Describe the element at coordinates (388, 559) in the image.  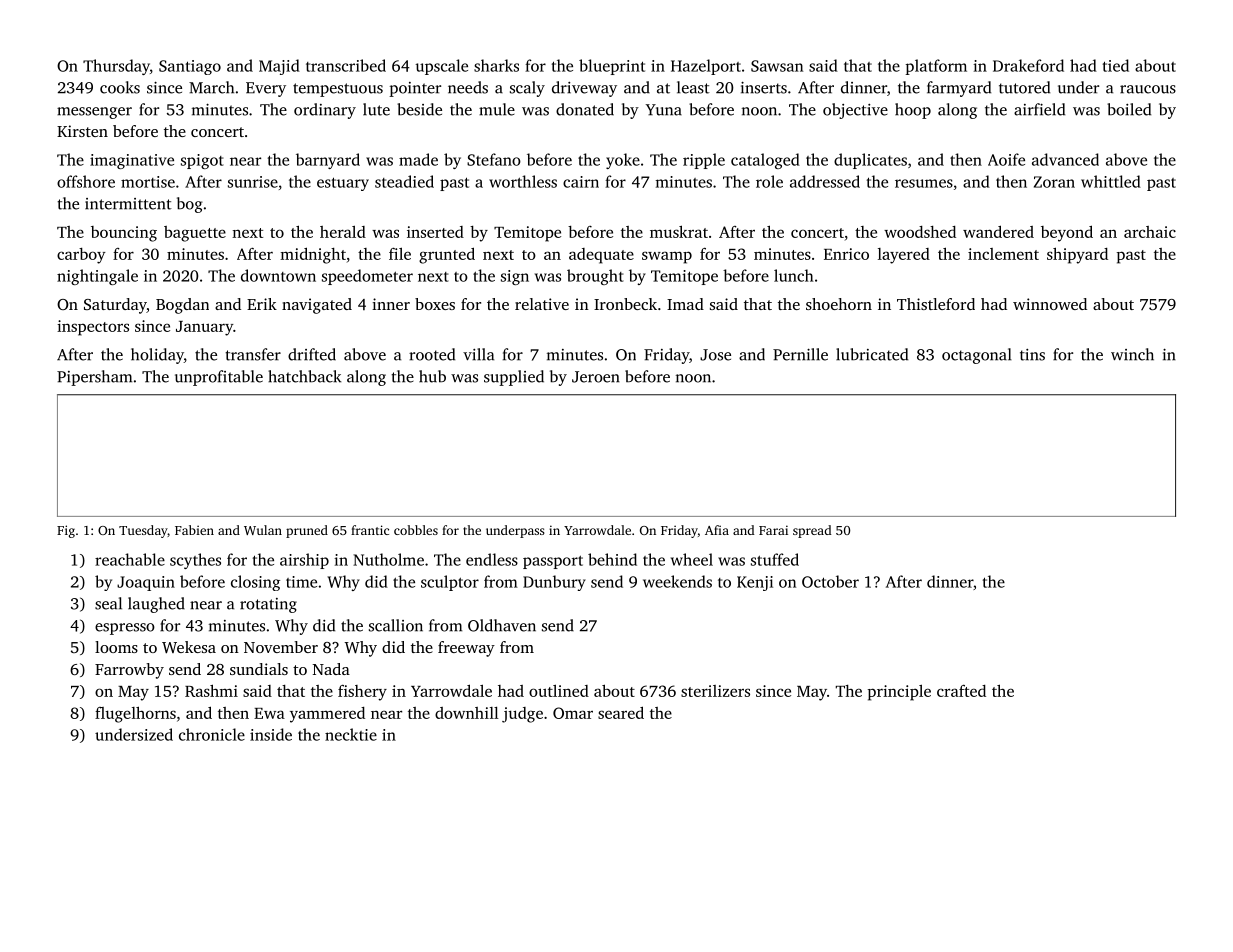
I see `Nutholme` at that location.
